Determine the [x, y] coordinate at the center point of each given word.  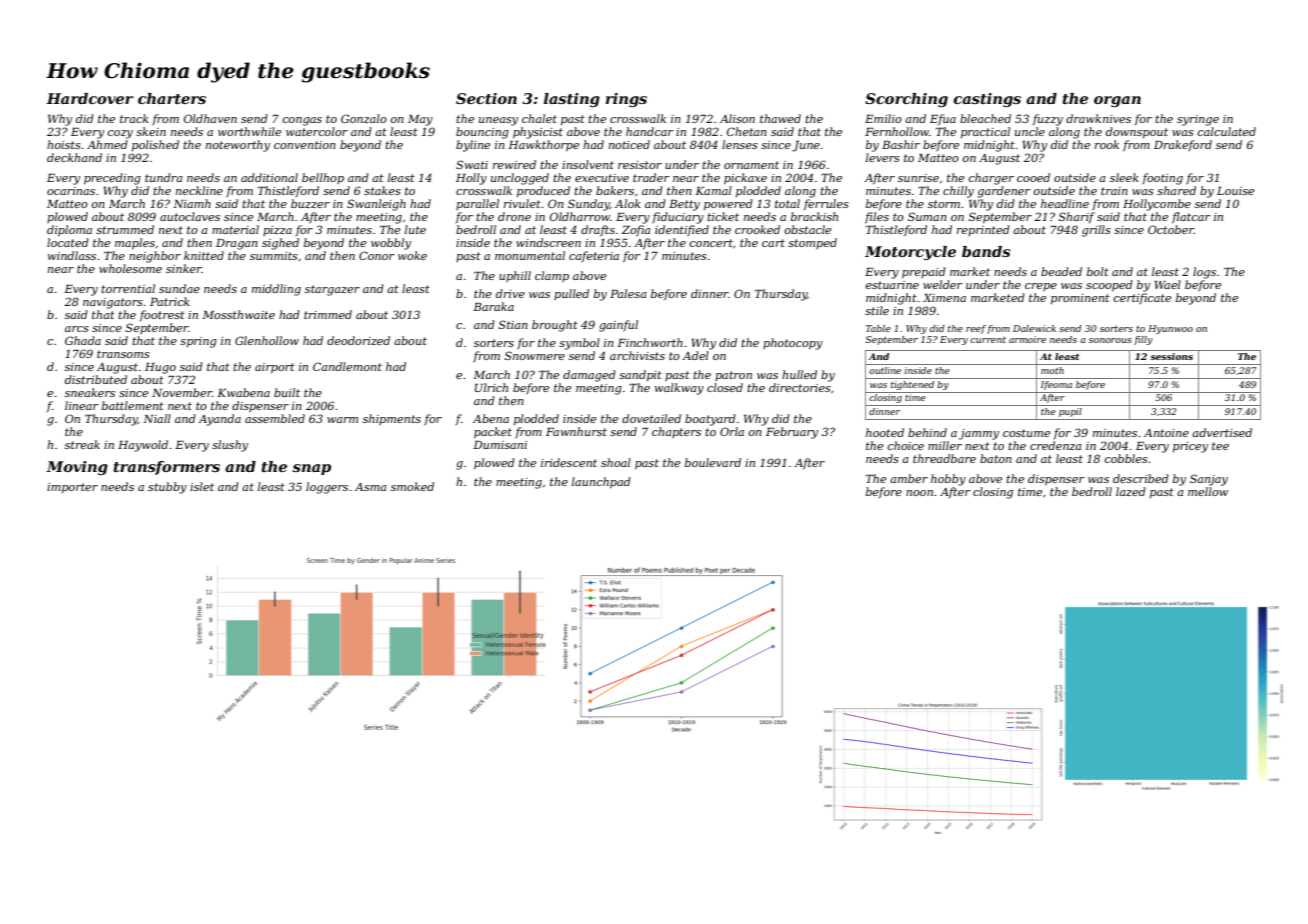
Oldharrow [580, 216]
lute [415, 229]
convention [305, 145]
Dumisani [500, 445]
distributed [96, 379]
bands [986, 251]
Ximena [944, 298]
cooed [1033, 177]
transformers [166, 468]
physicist [538, 133]
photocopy [793, 344]
